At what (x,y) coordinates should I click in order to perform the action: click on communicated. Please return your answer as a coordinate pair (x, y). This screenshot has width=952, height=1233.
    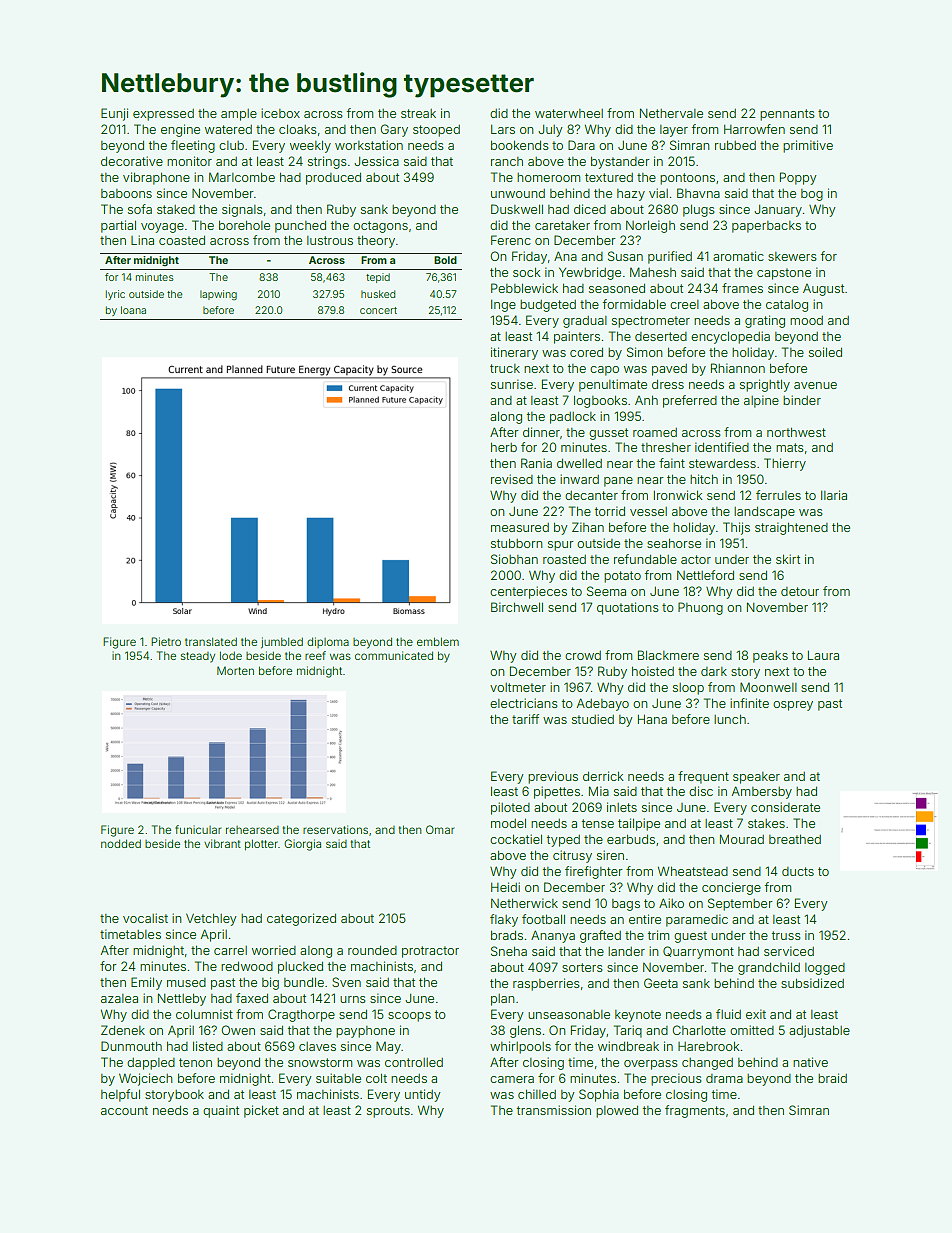
    Looking at the image, I should click on (394, 655).
